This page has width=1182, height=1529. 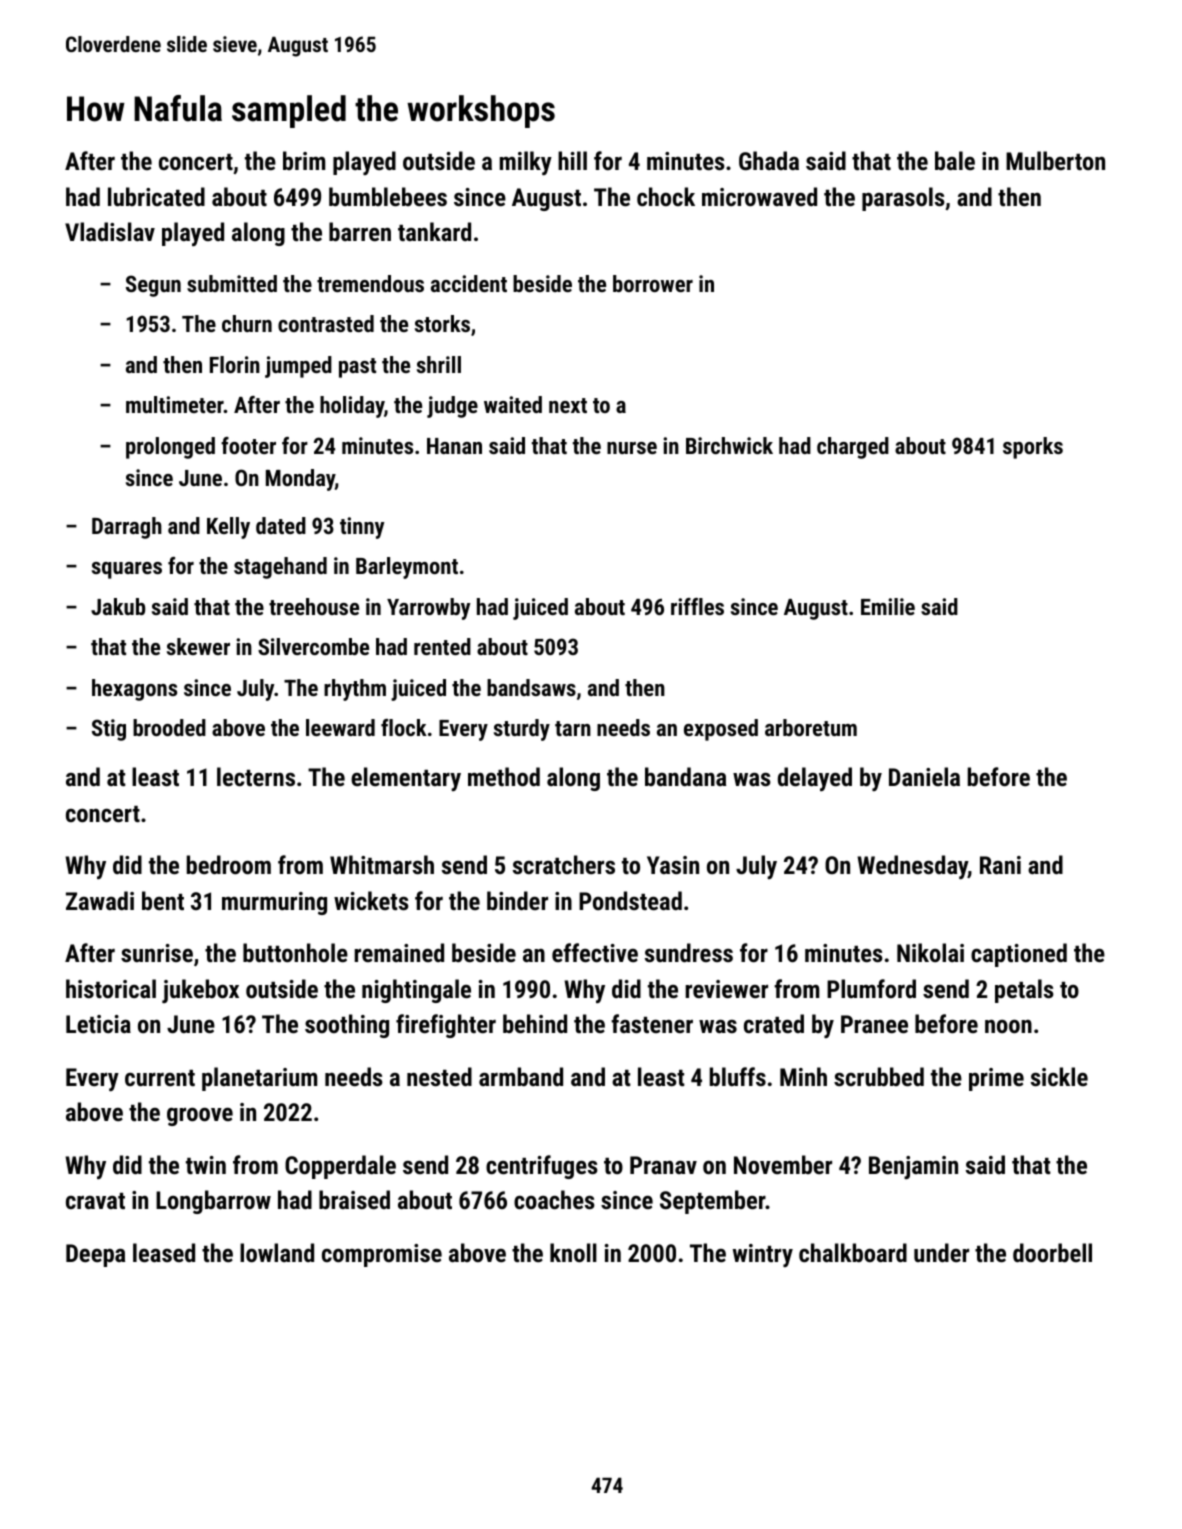 What do you see at coordinates (763, 1255) in the page?
I see `wintry` at bounding box center [763, 1255].
